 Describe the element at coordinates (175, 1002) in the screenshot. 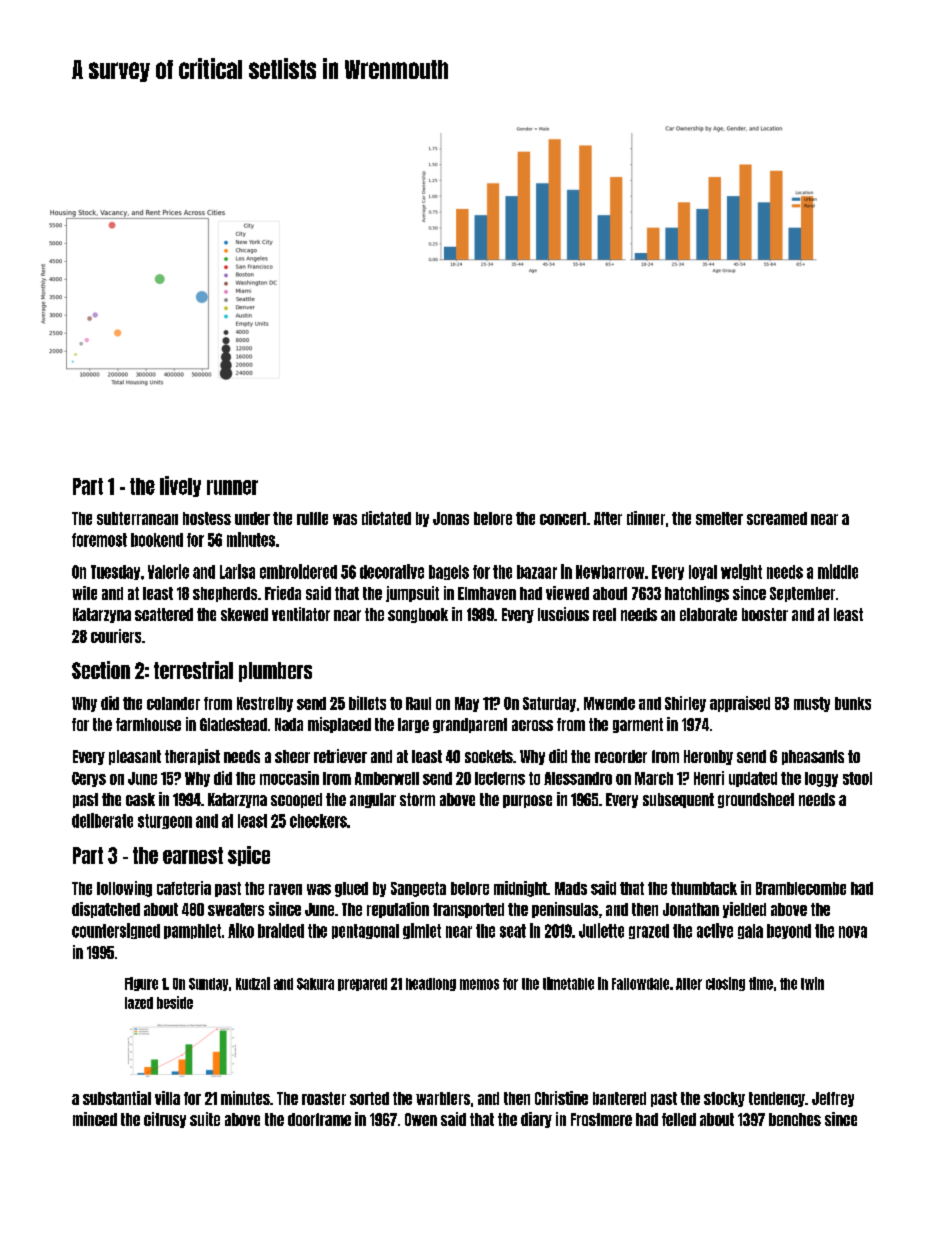

I see `beside` at that location.
